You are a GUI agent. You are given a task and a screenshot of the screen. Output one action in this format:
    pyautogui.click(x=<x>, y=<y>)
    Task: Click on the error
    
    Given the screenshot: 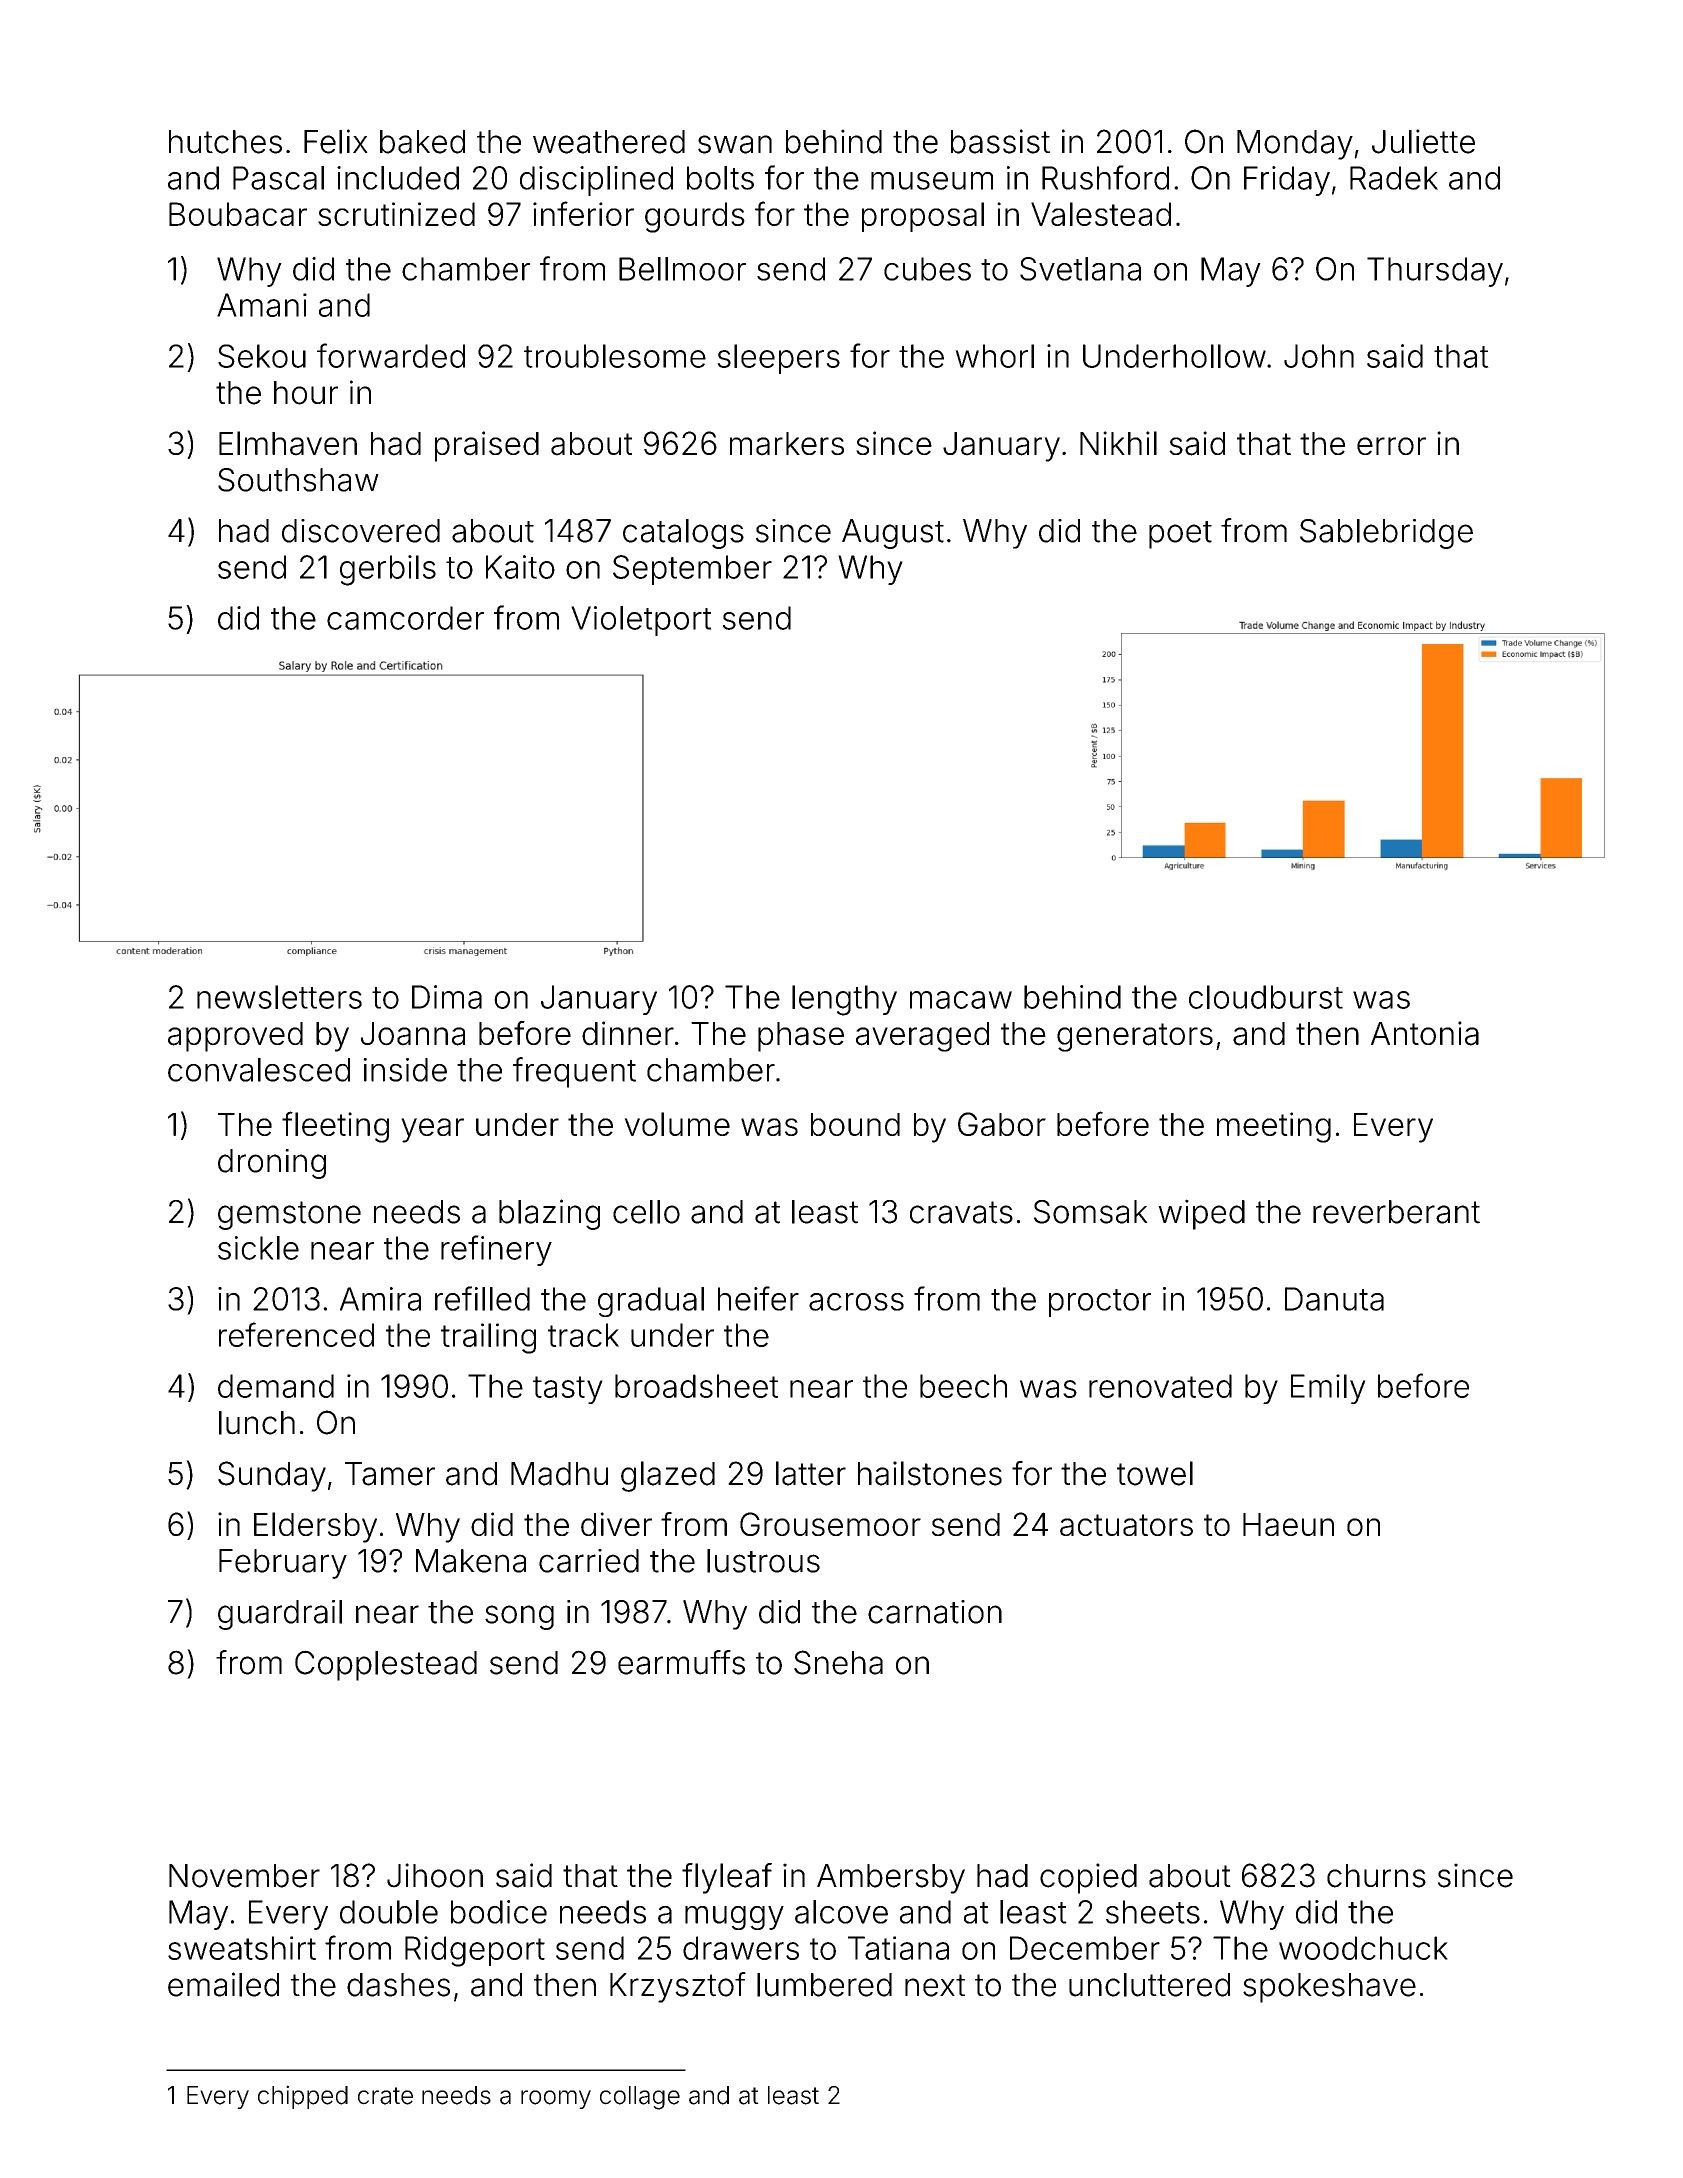 What is the action you would take?
    pyautogui.click(x=1391, y=446)
